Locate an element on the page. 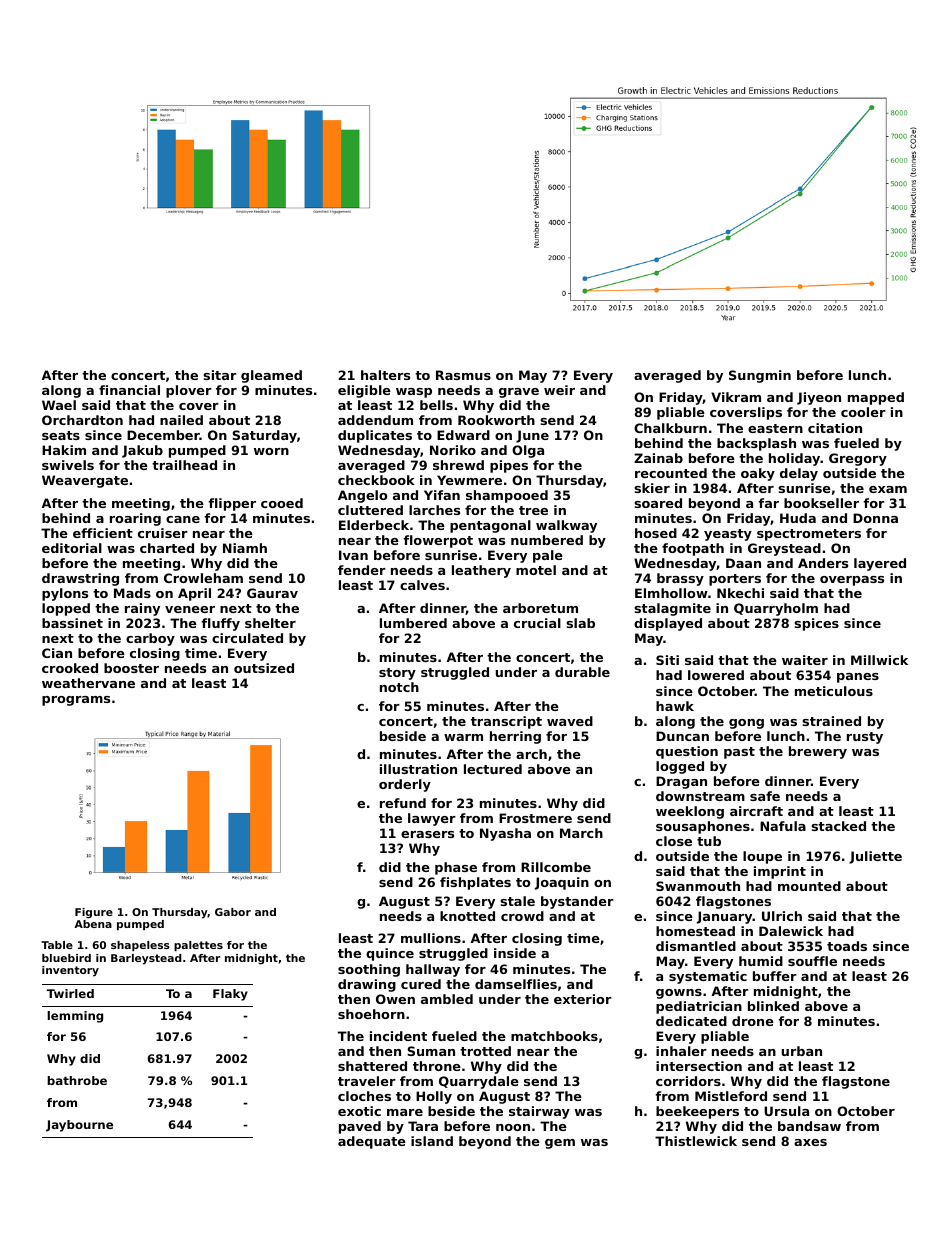  Ulrich is located at coordinates (782, 916).
